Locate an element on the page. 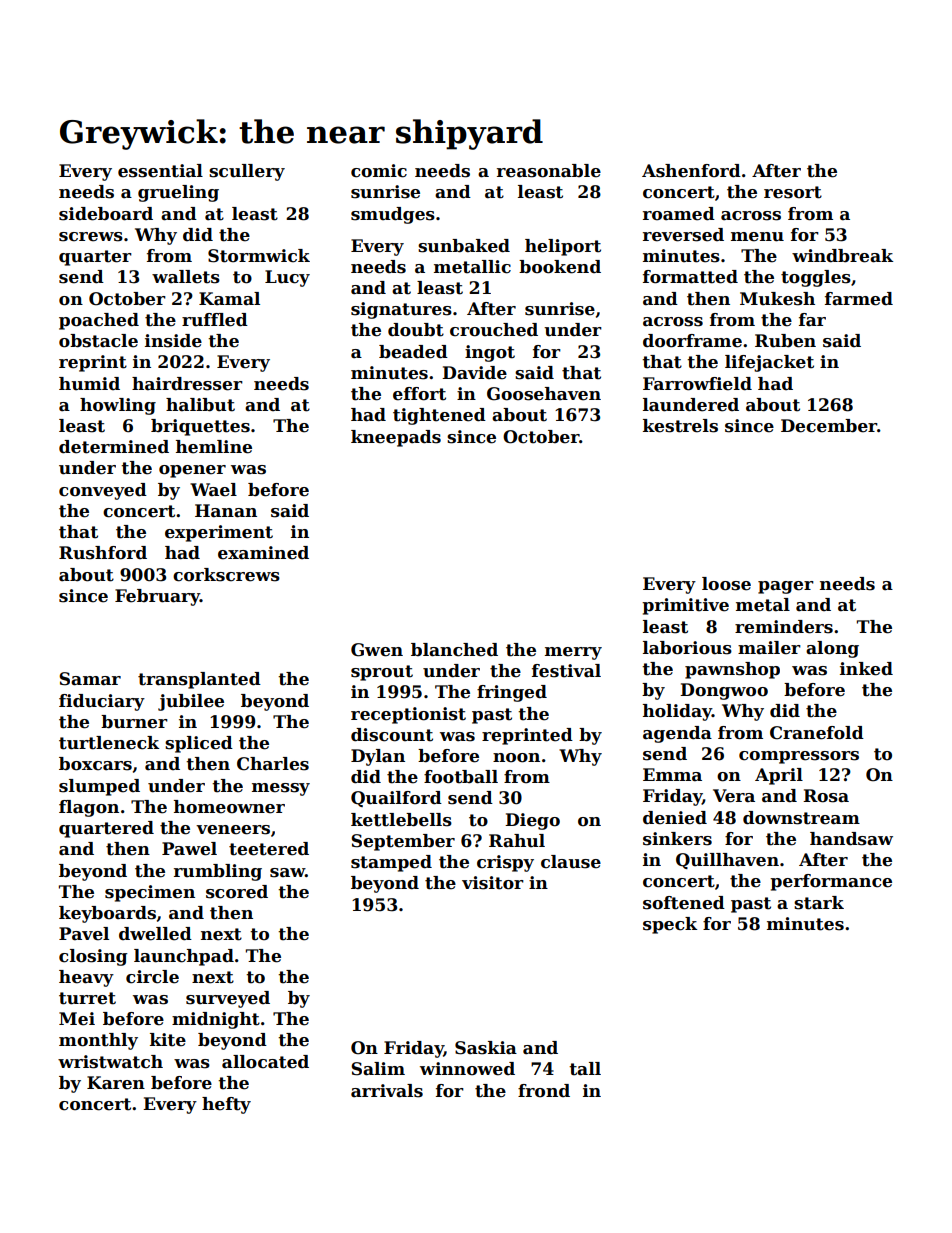 The image size is (952, 1233). stamped is located at coordinates (391, 863).
